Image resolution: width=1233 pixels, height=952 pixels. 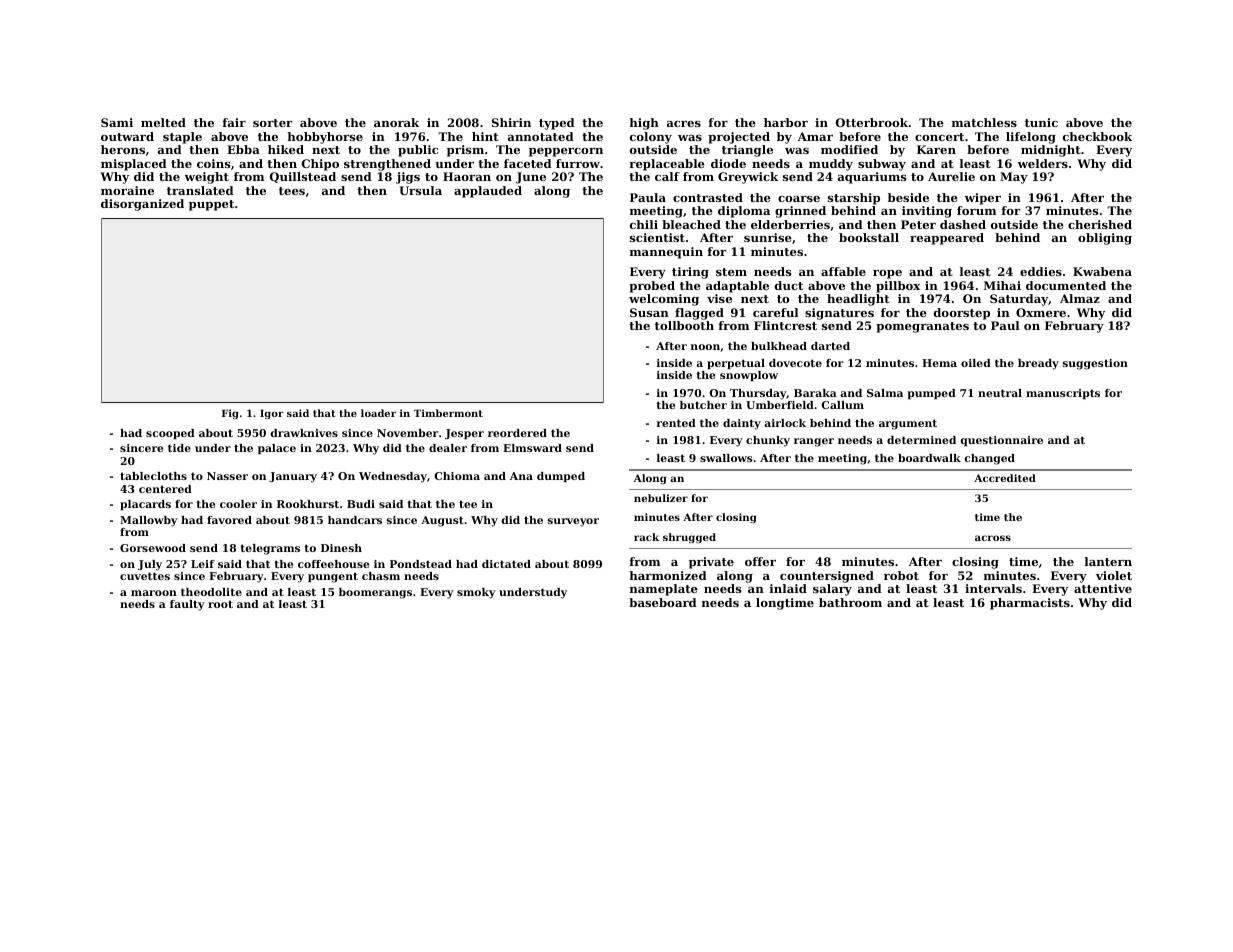 What do you see at coordinates (872, 178) in the image?
I see `aquariums` at bounding box center [872, 178].
